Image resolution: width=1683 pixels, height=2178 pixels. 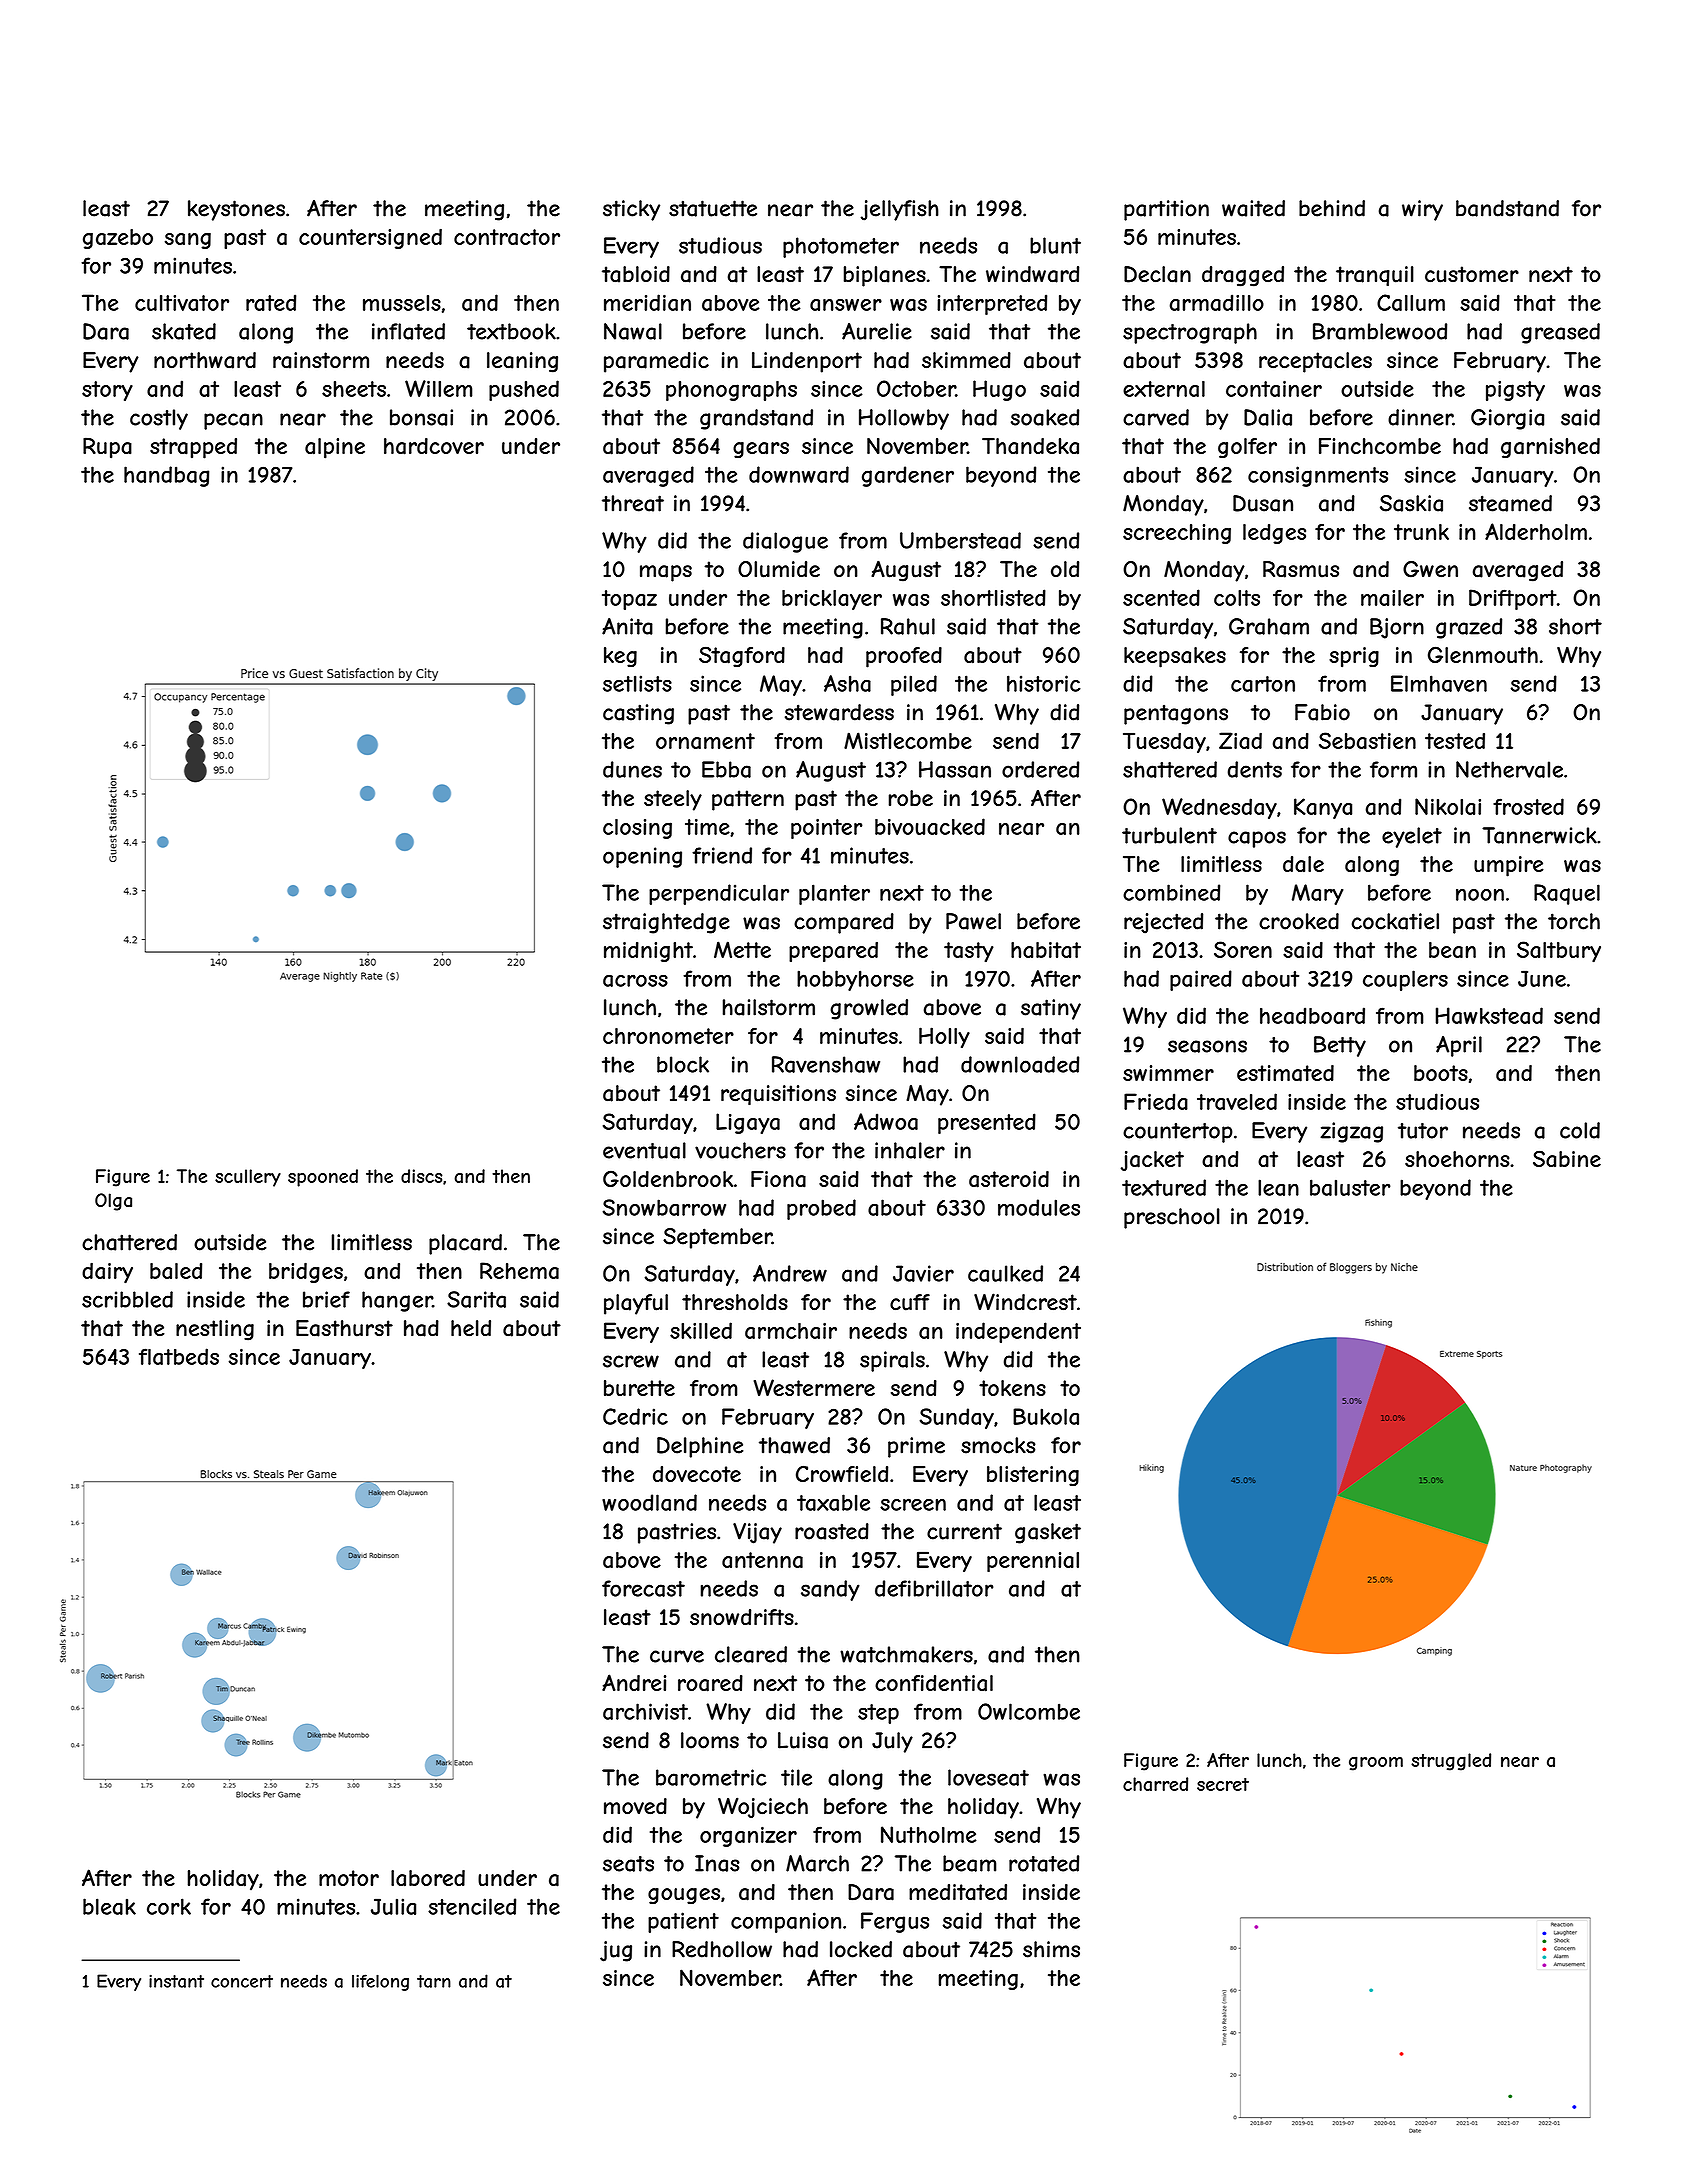 I want to click on modules, so click(x=1039, y=1207).
